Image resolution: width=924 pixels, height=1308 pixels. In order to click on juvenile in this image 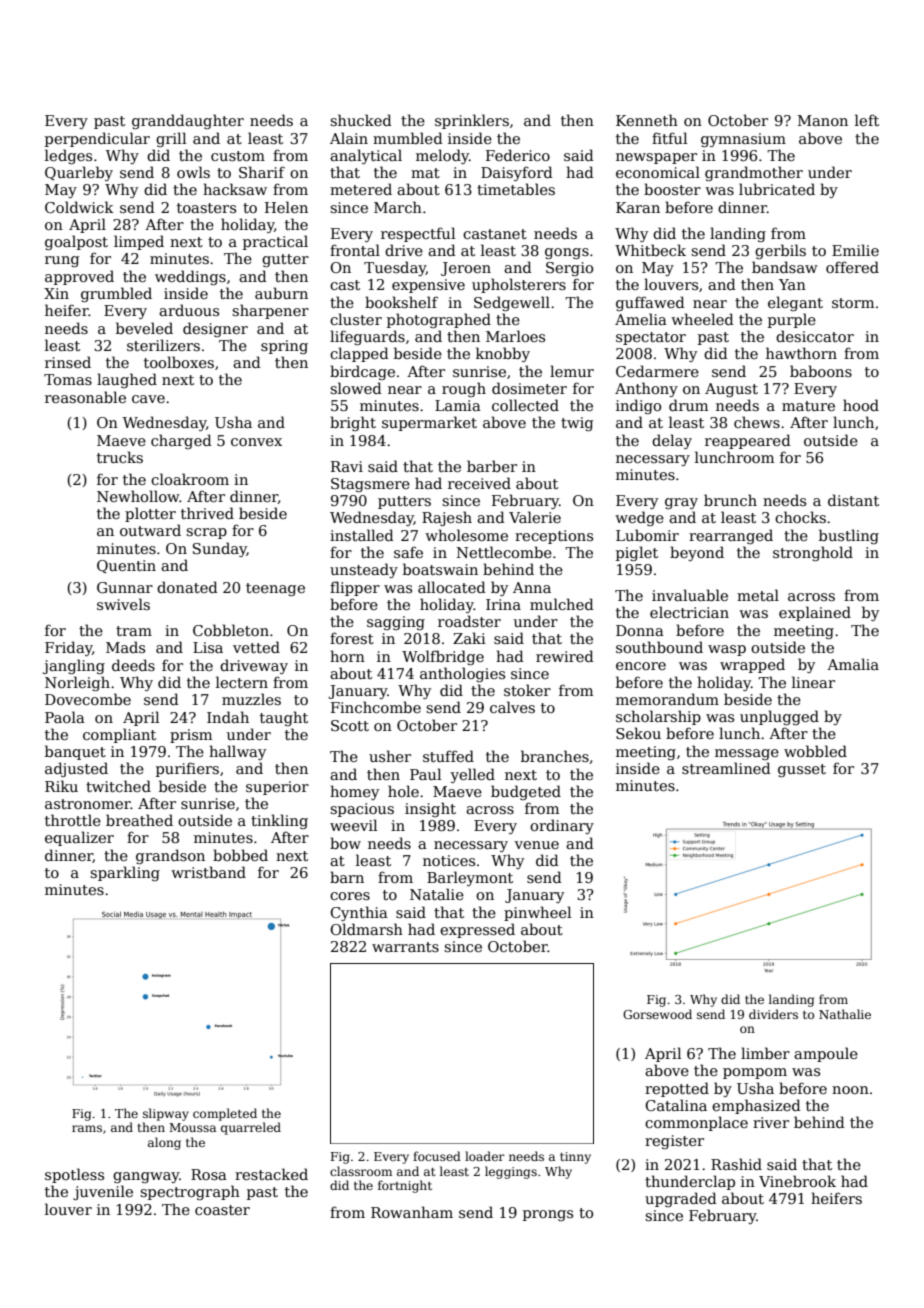, I will do `click(103, 1192)`.
